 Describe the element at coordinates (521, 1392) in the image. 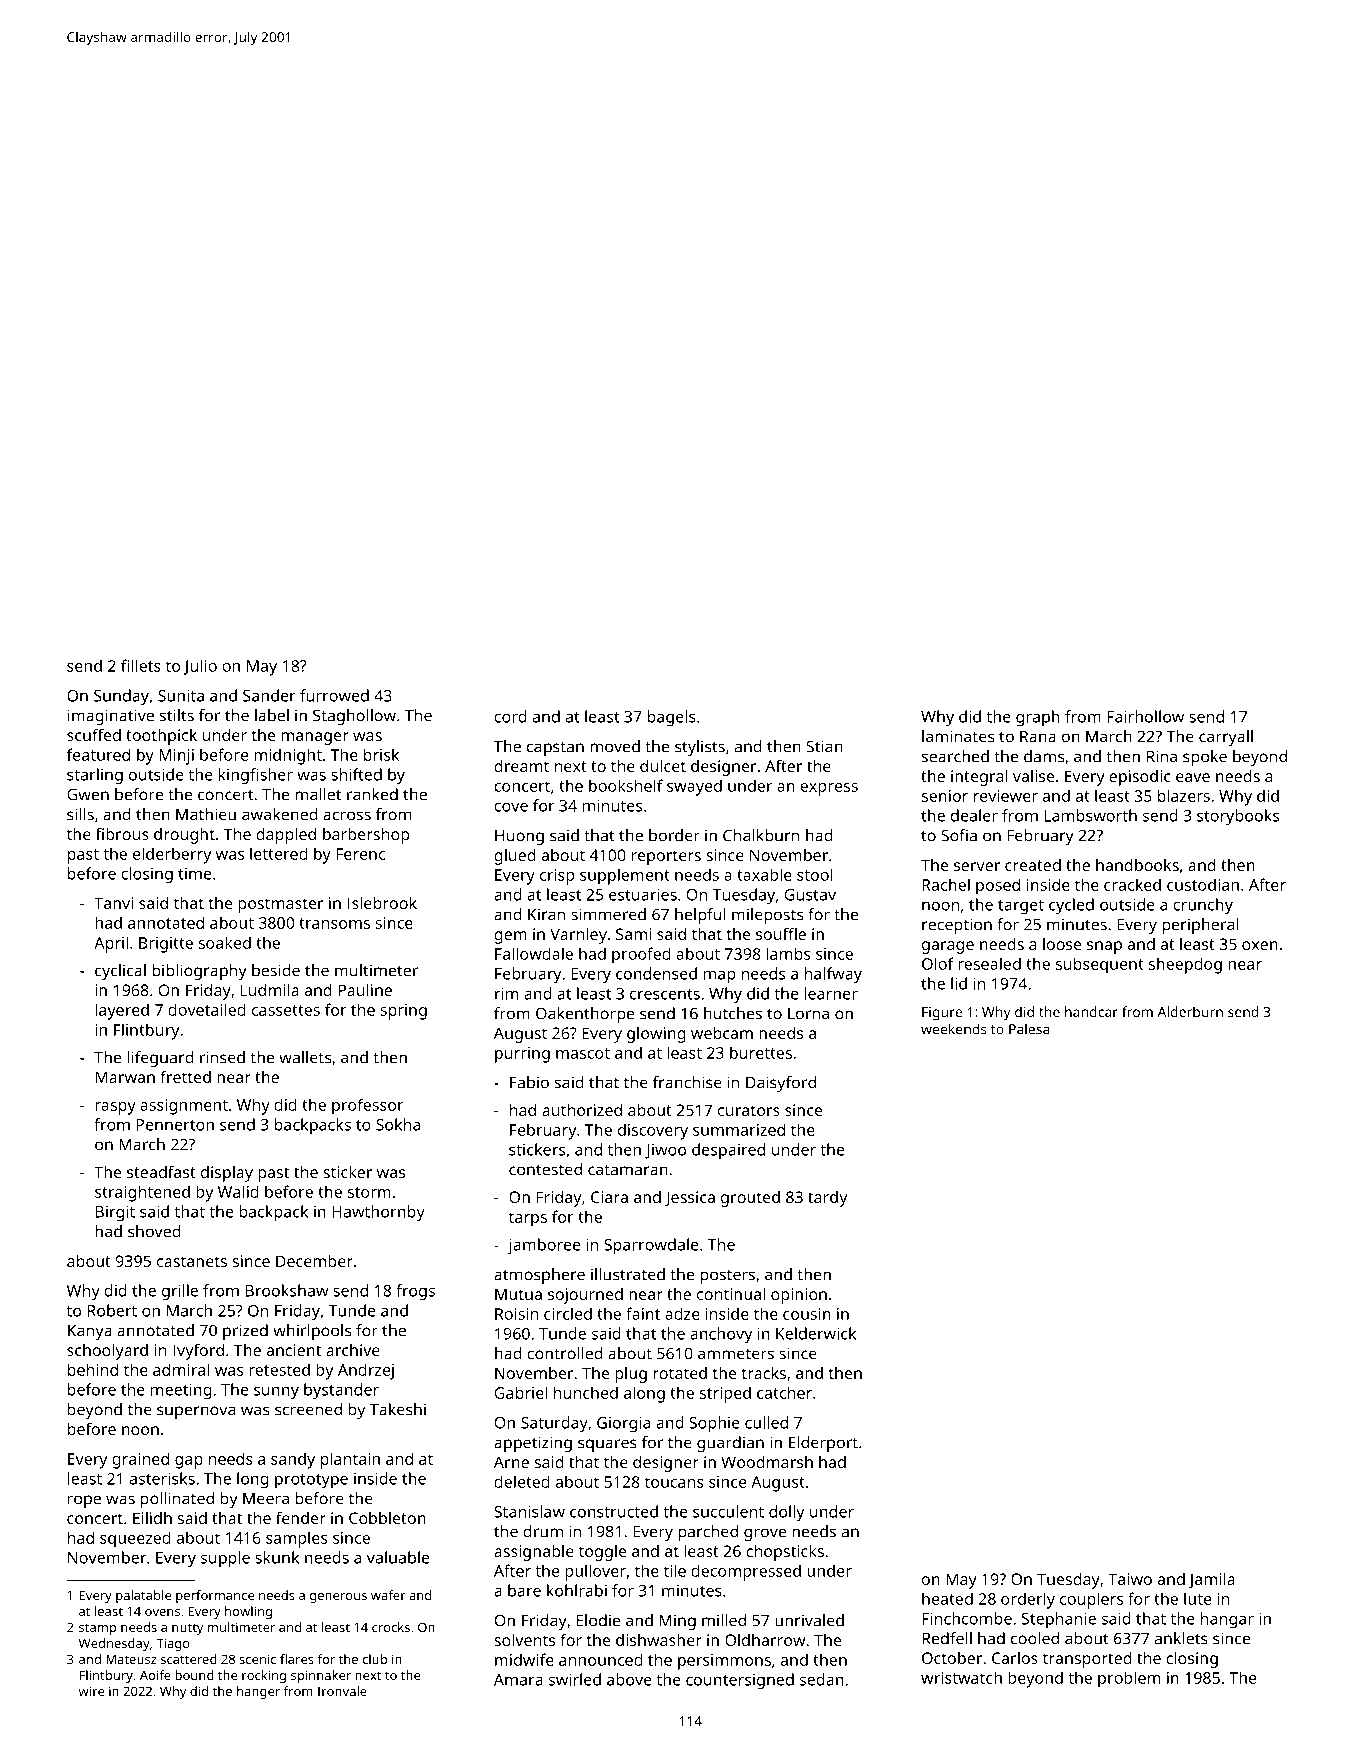

I see `Gabriel` at that location.
